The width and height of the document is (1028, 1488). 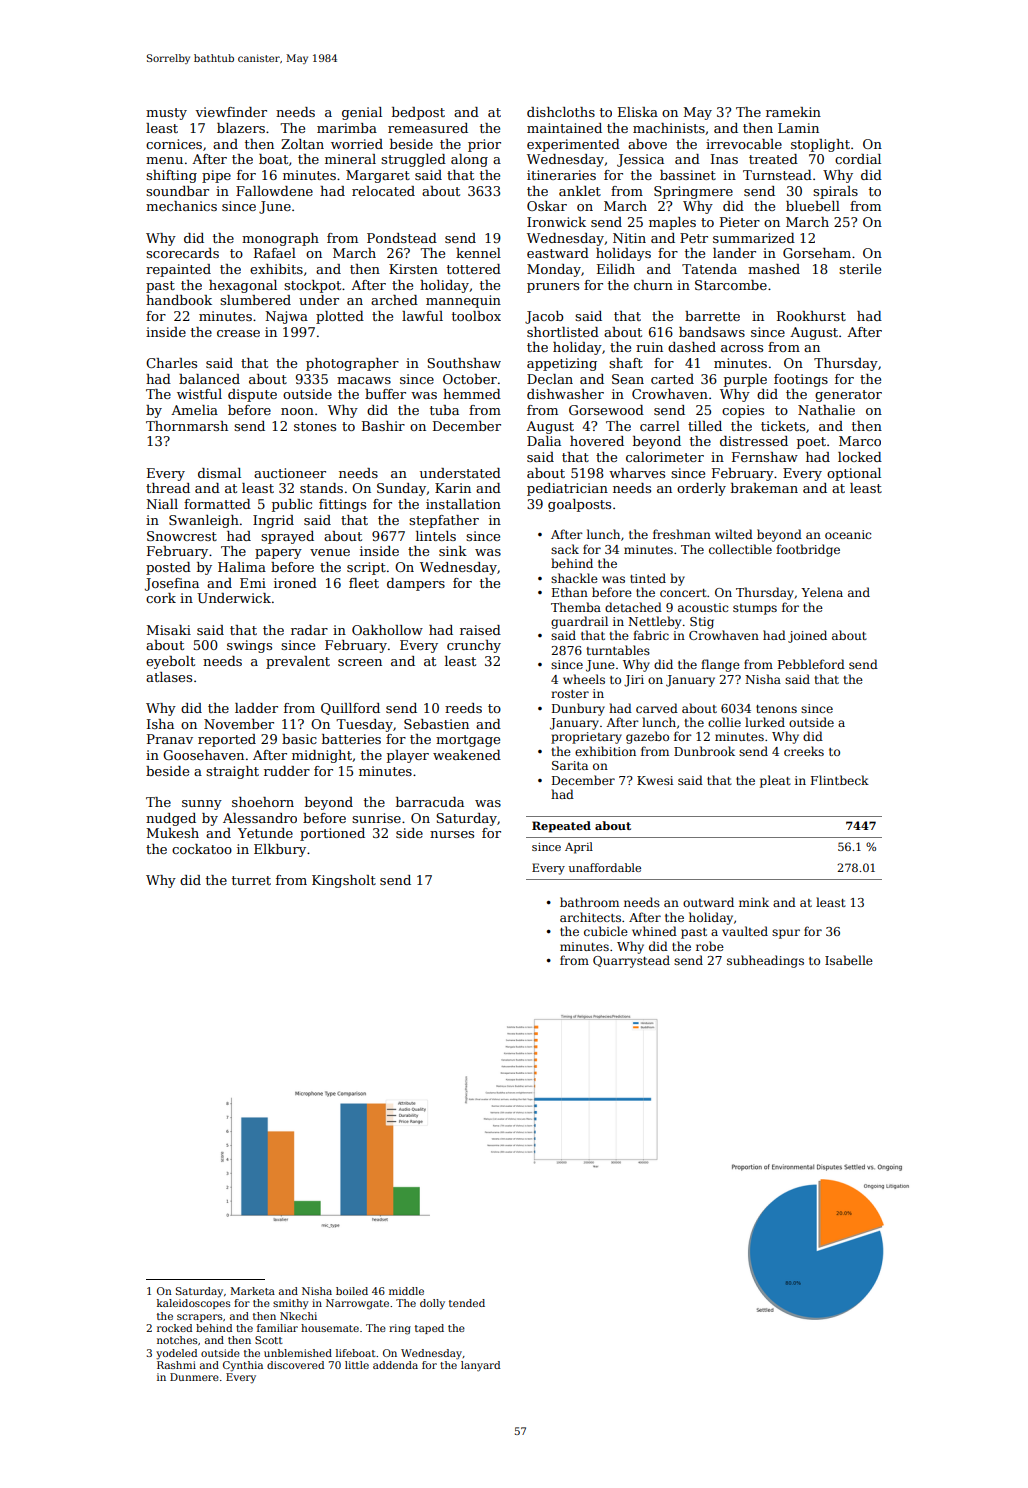 What do you see at coordinates (251, 880) in the document?
I see `turret` at bounding box center [251, 880].
